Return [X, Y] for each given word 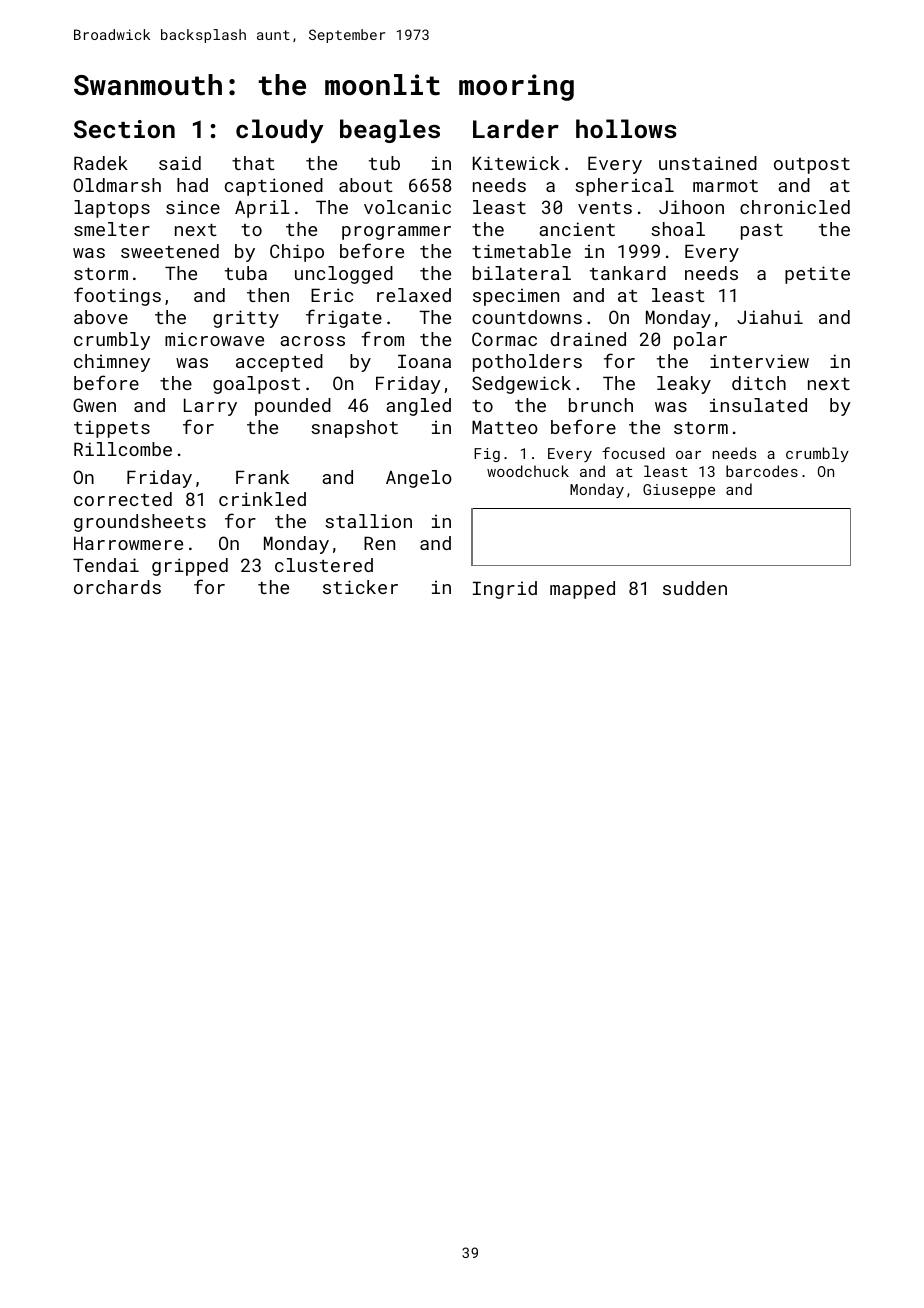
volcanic [407, 207]
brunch [601, 405]
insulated [758, 405]
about [366, 185]
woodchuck [528, 471]
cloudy [280, 131]
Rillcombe [123, 449]
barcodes [762, 471]
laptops [112, 209]
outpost [812, 166]
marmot [725, 186]
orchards [117, 587]
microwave [214, 339]
